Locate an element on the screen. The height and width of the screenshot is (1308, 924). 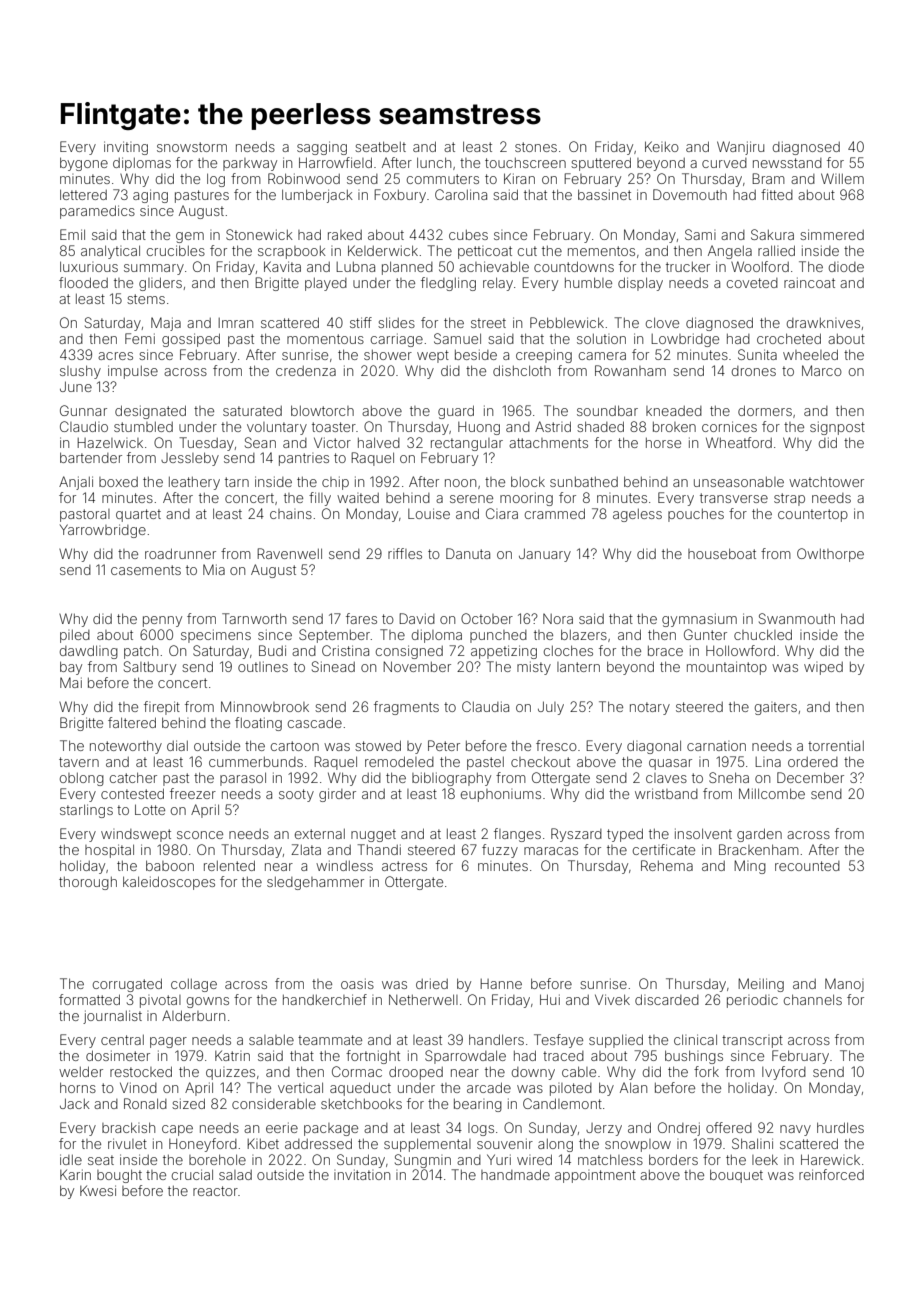
Mai is located at coordinates (71, 682).
